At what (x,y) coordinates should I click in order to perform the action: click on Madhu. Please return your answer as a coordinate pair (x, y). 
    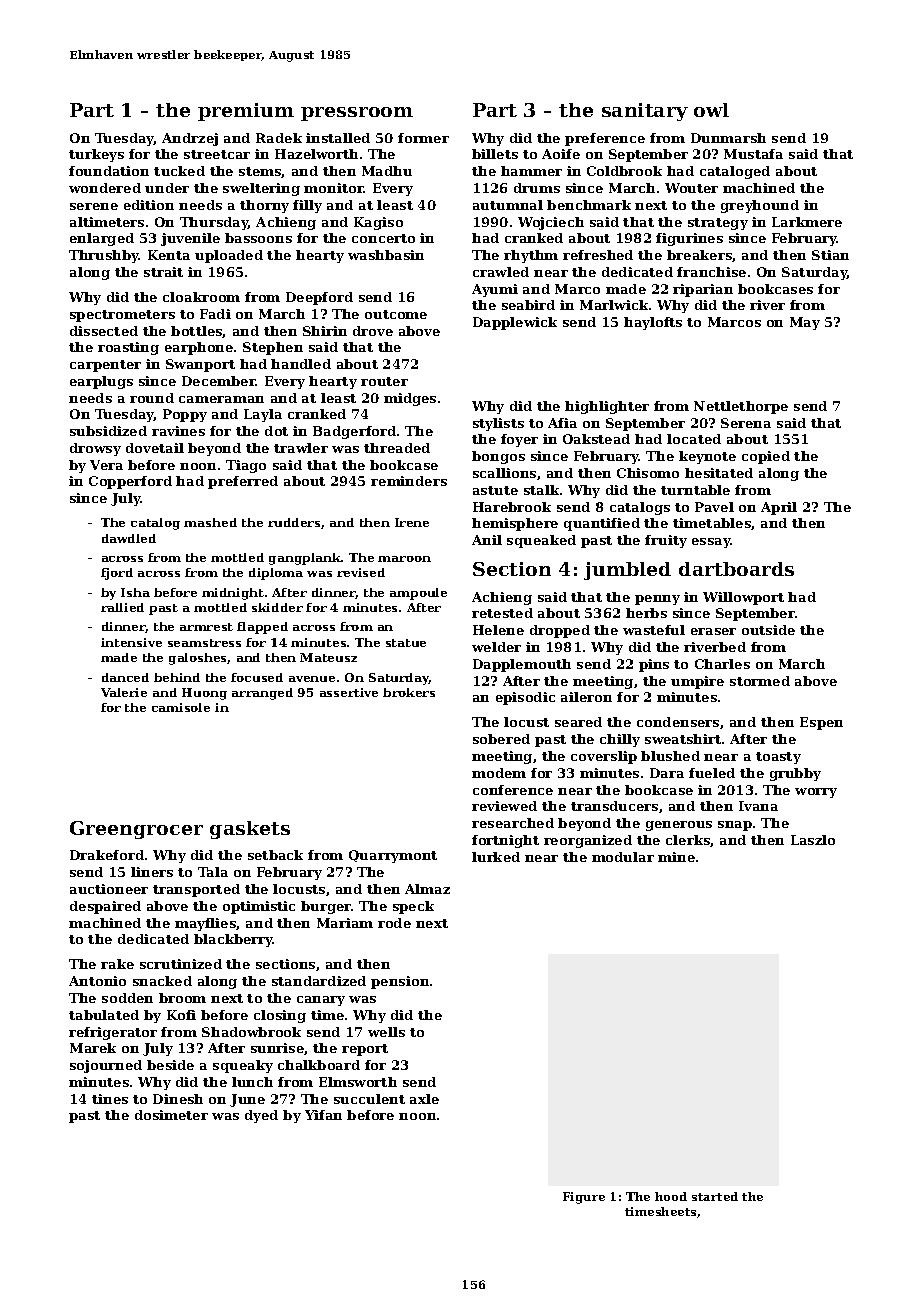
    Looking at the image, I should click on (387, 171).
